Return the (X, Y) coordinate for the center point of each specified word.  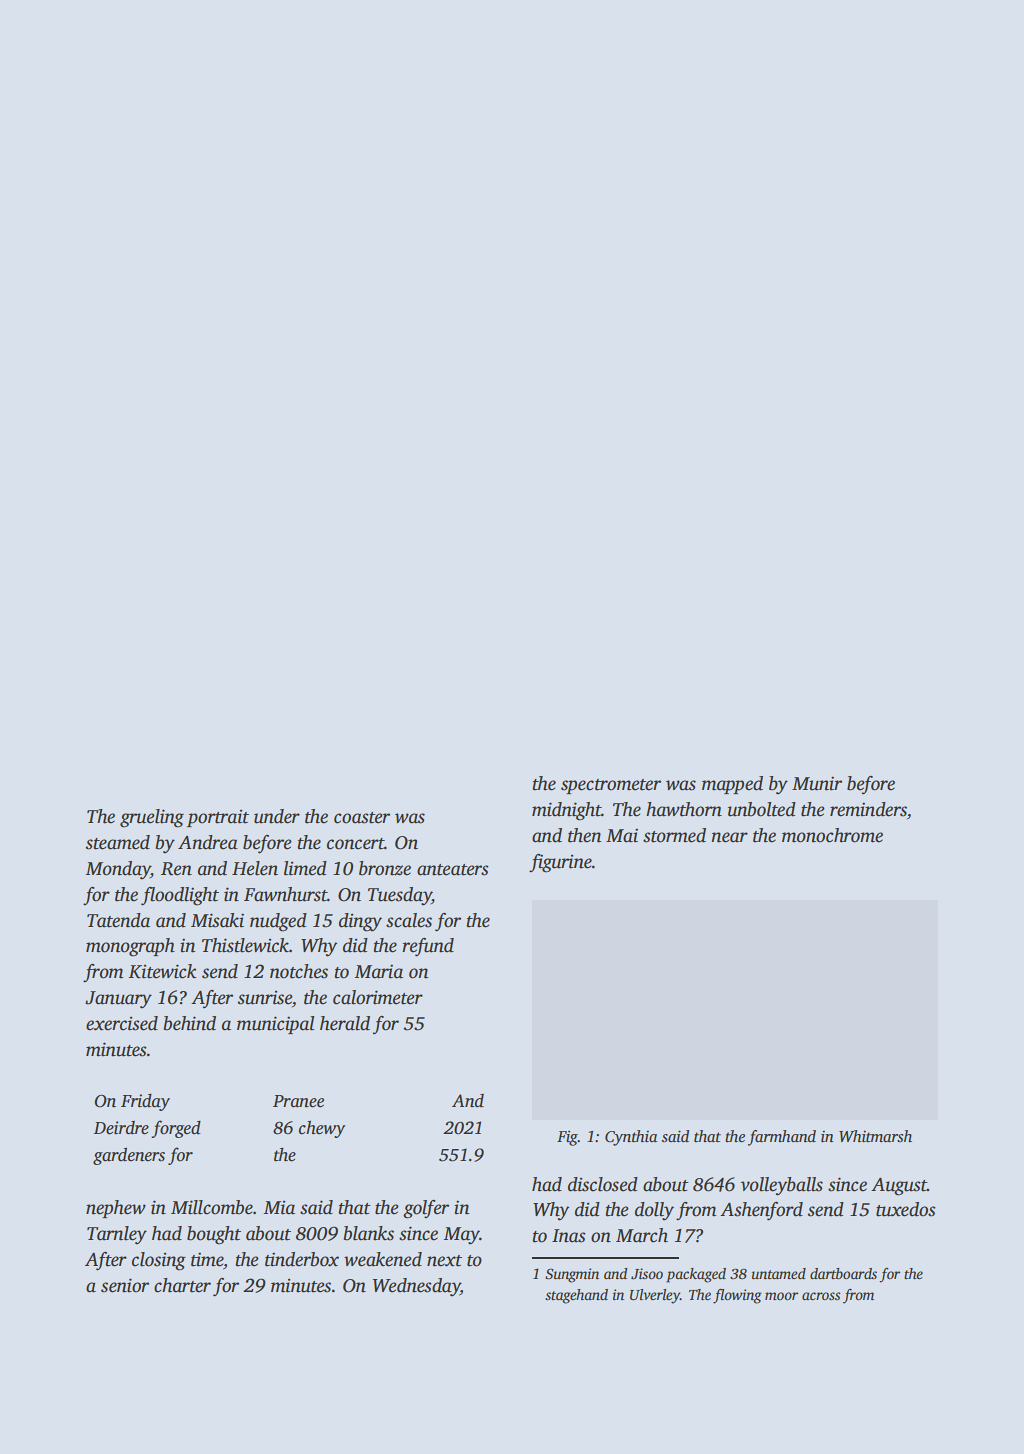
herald (345, 1023)
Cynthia (631, 1138)
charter (182, 1285)
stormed (674, 835)
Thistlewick (245, 945)
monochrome (832, 835)
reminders (868, 809)
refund (428, 947)
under (277, 816)
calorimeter (378, 997)
